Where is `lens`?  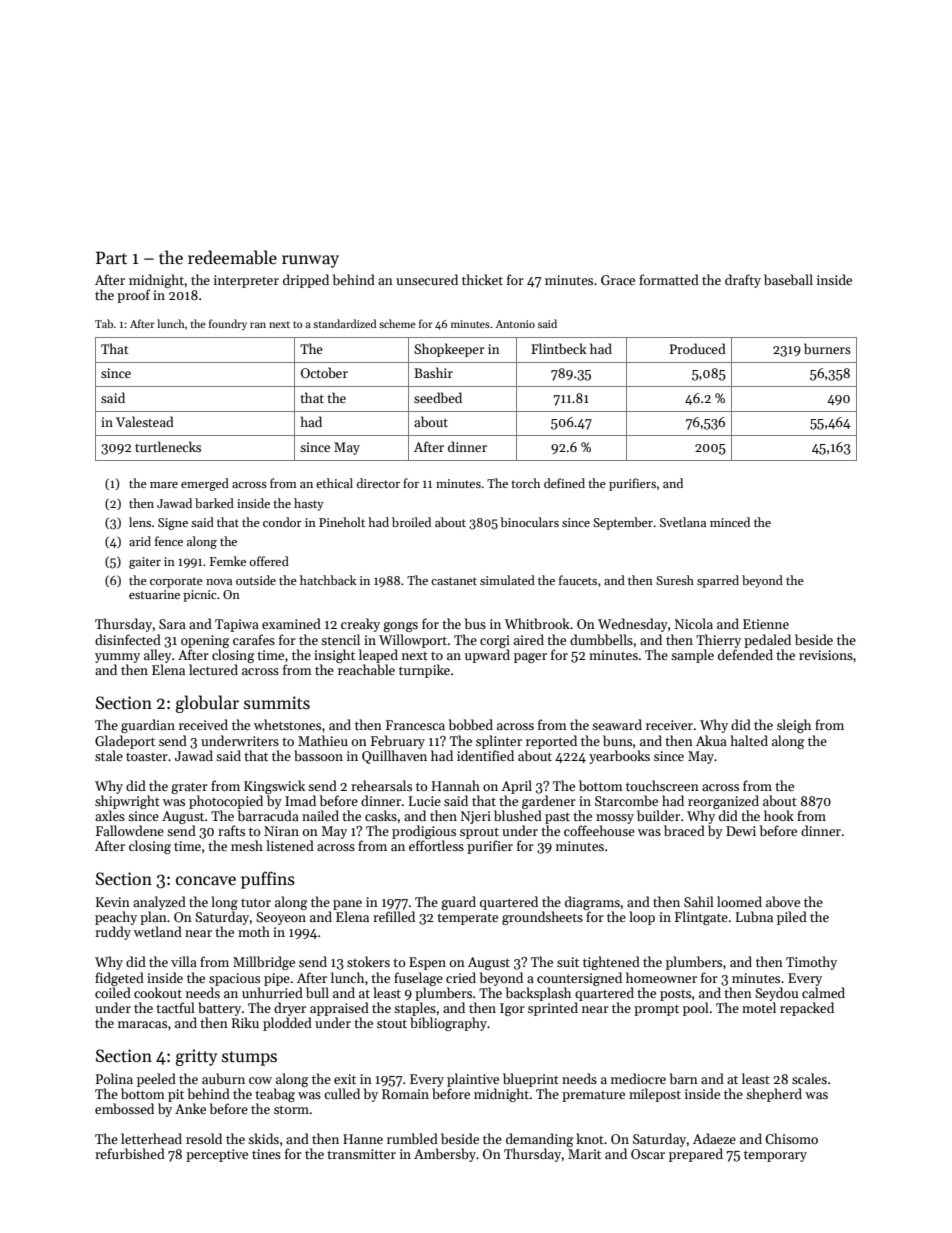
lens is located at coordinates (140, 522).
